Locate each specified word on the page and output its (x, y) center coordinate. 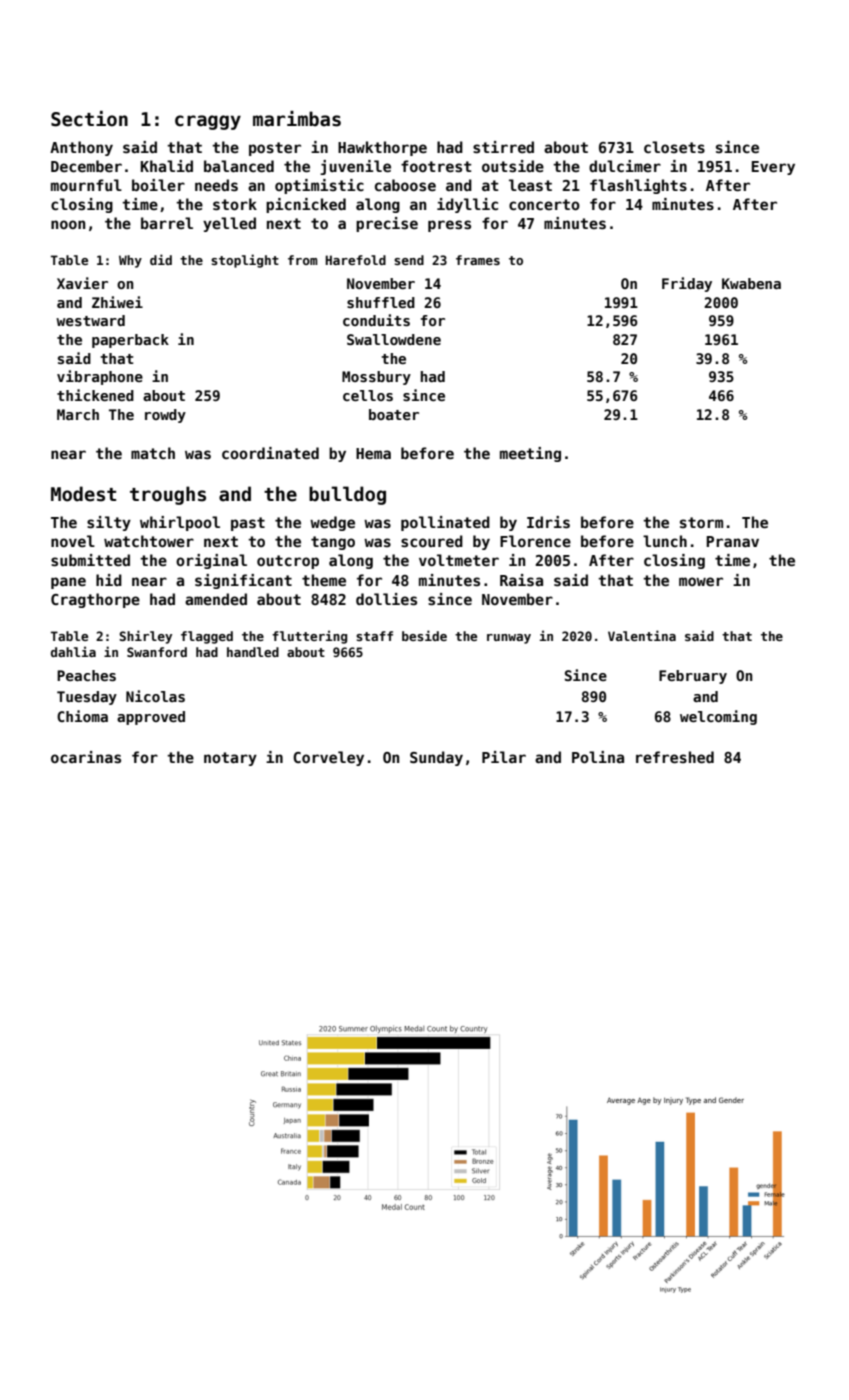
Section (89, 119)
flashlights (638, 186)
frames (478, 260)
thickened (95, 395)
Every (773, 168)
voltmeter (459, 560)
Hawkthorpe (382, 148)
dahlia (73, 651)
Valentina (642, 635)
